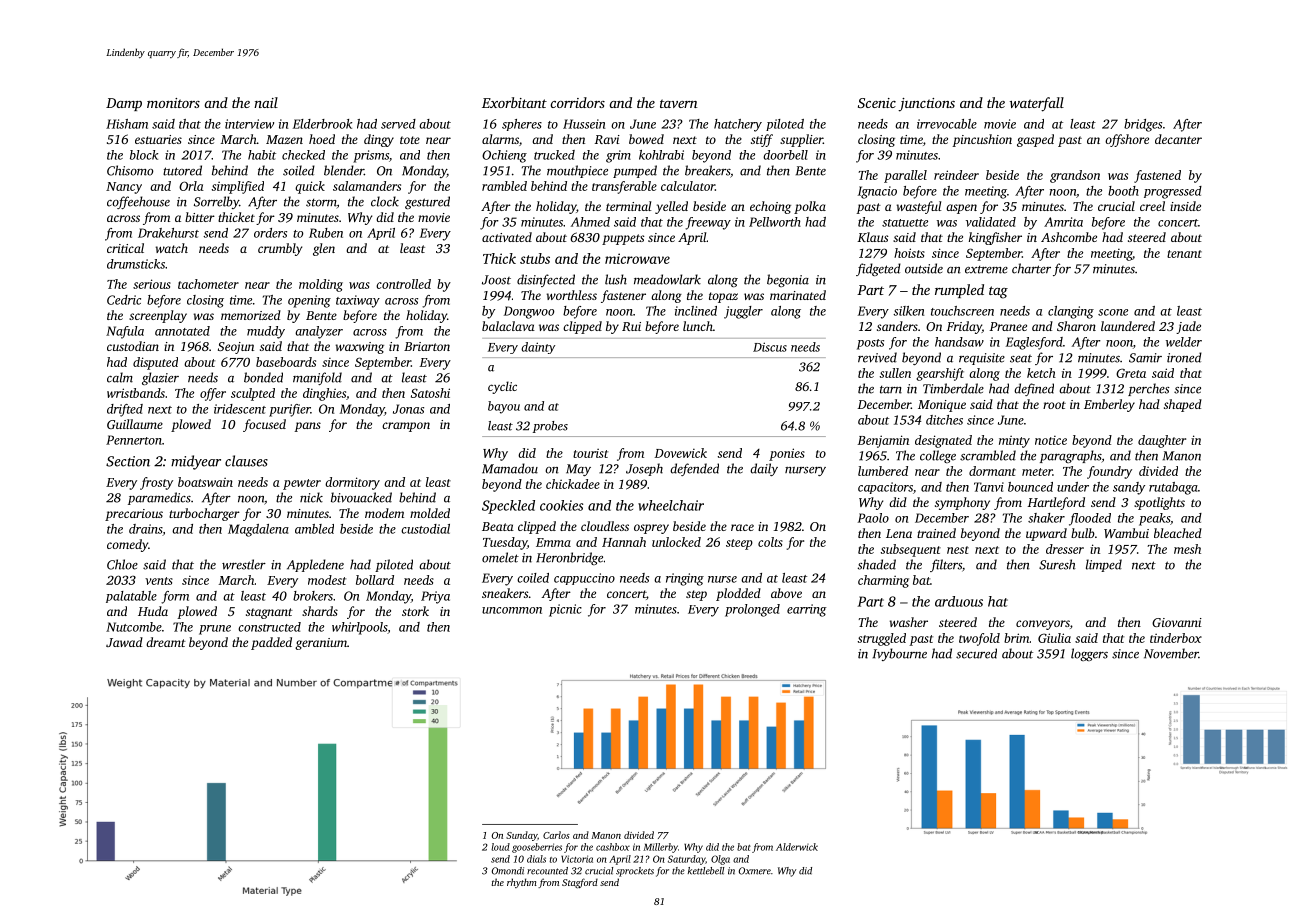 The width and height of the document is (1308, 924). I want to click on corridors, so click(577, 102).
